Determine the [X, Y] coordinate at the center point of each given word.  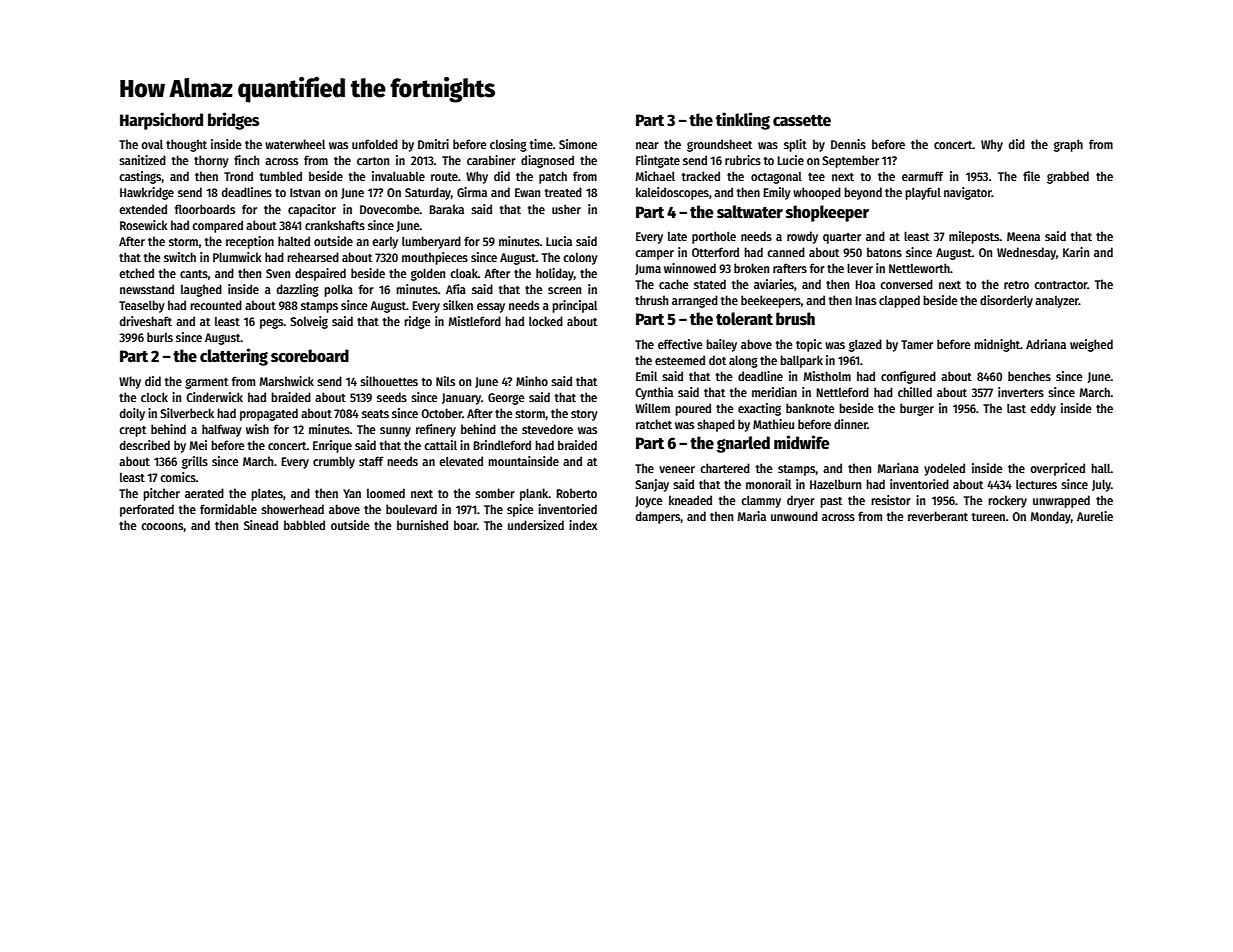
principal [574, 306]
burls [160, 337]
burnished [422, 525]
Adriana [1046, 344]
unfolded [375, 144]
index [583, 525]
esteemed [680, 360]
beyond [863, 193]
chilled [915, 392]
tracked [701, 176]
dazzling [298, 290]
